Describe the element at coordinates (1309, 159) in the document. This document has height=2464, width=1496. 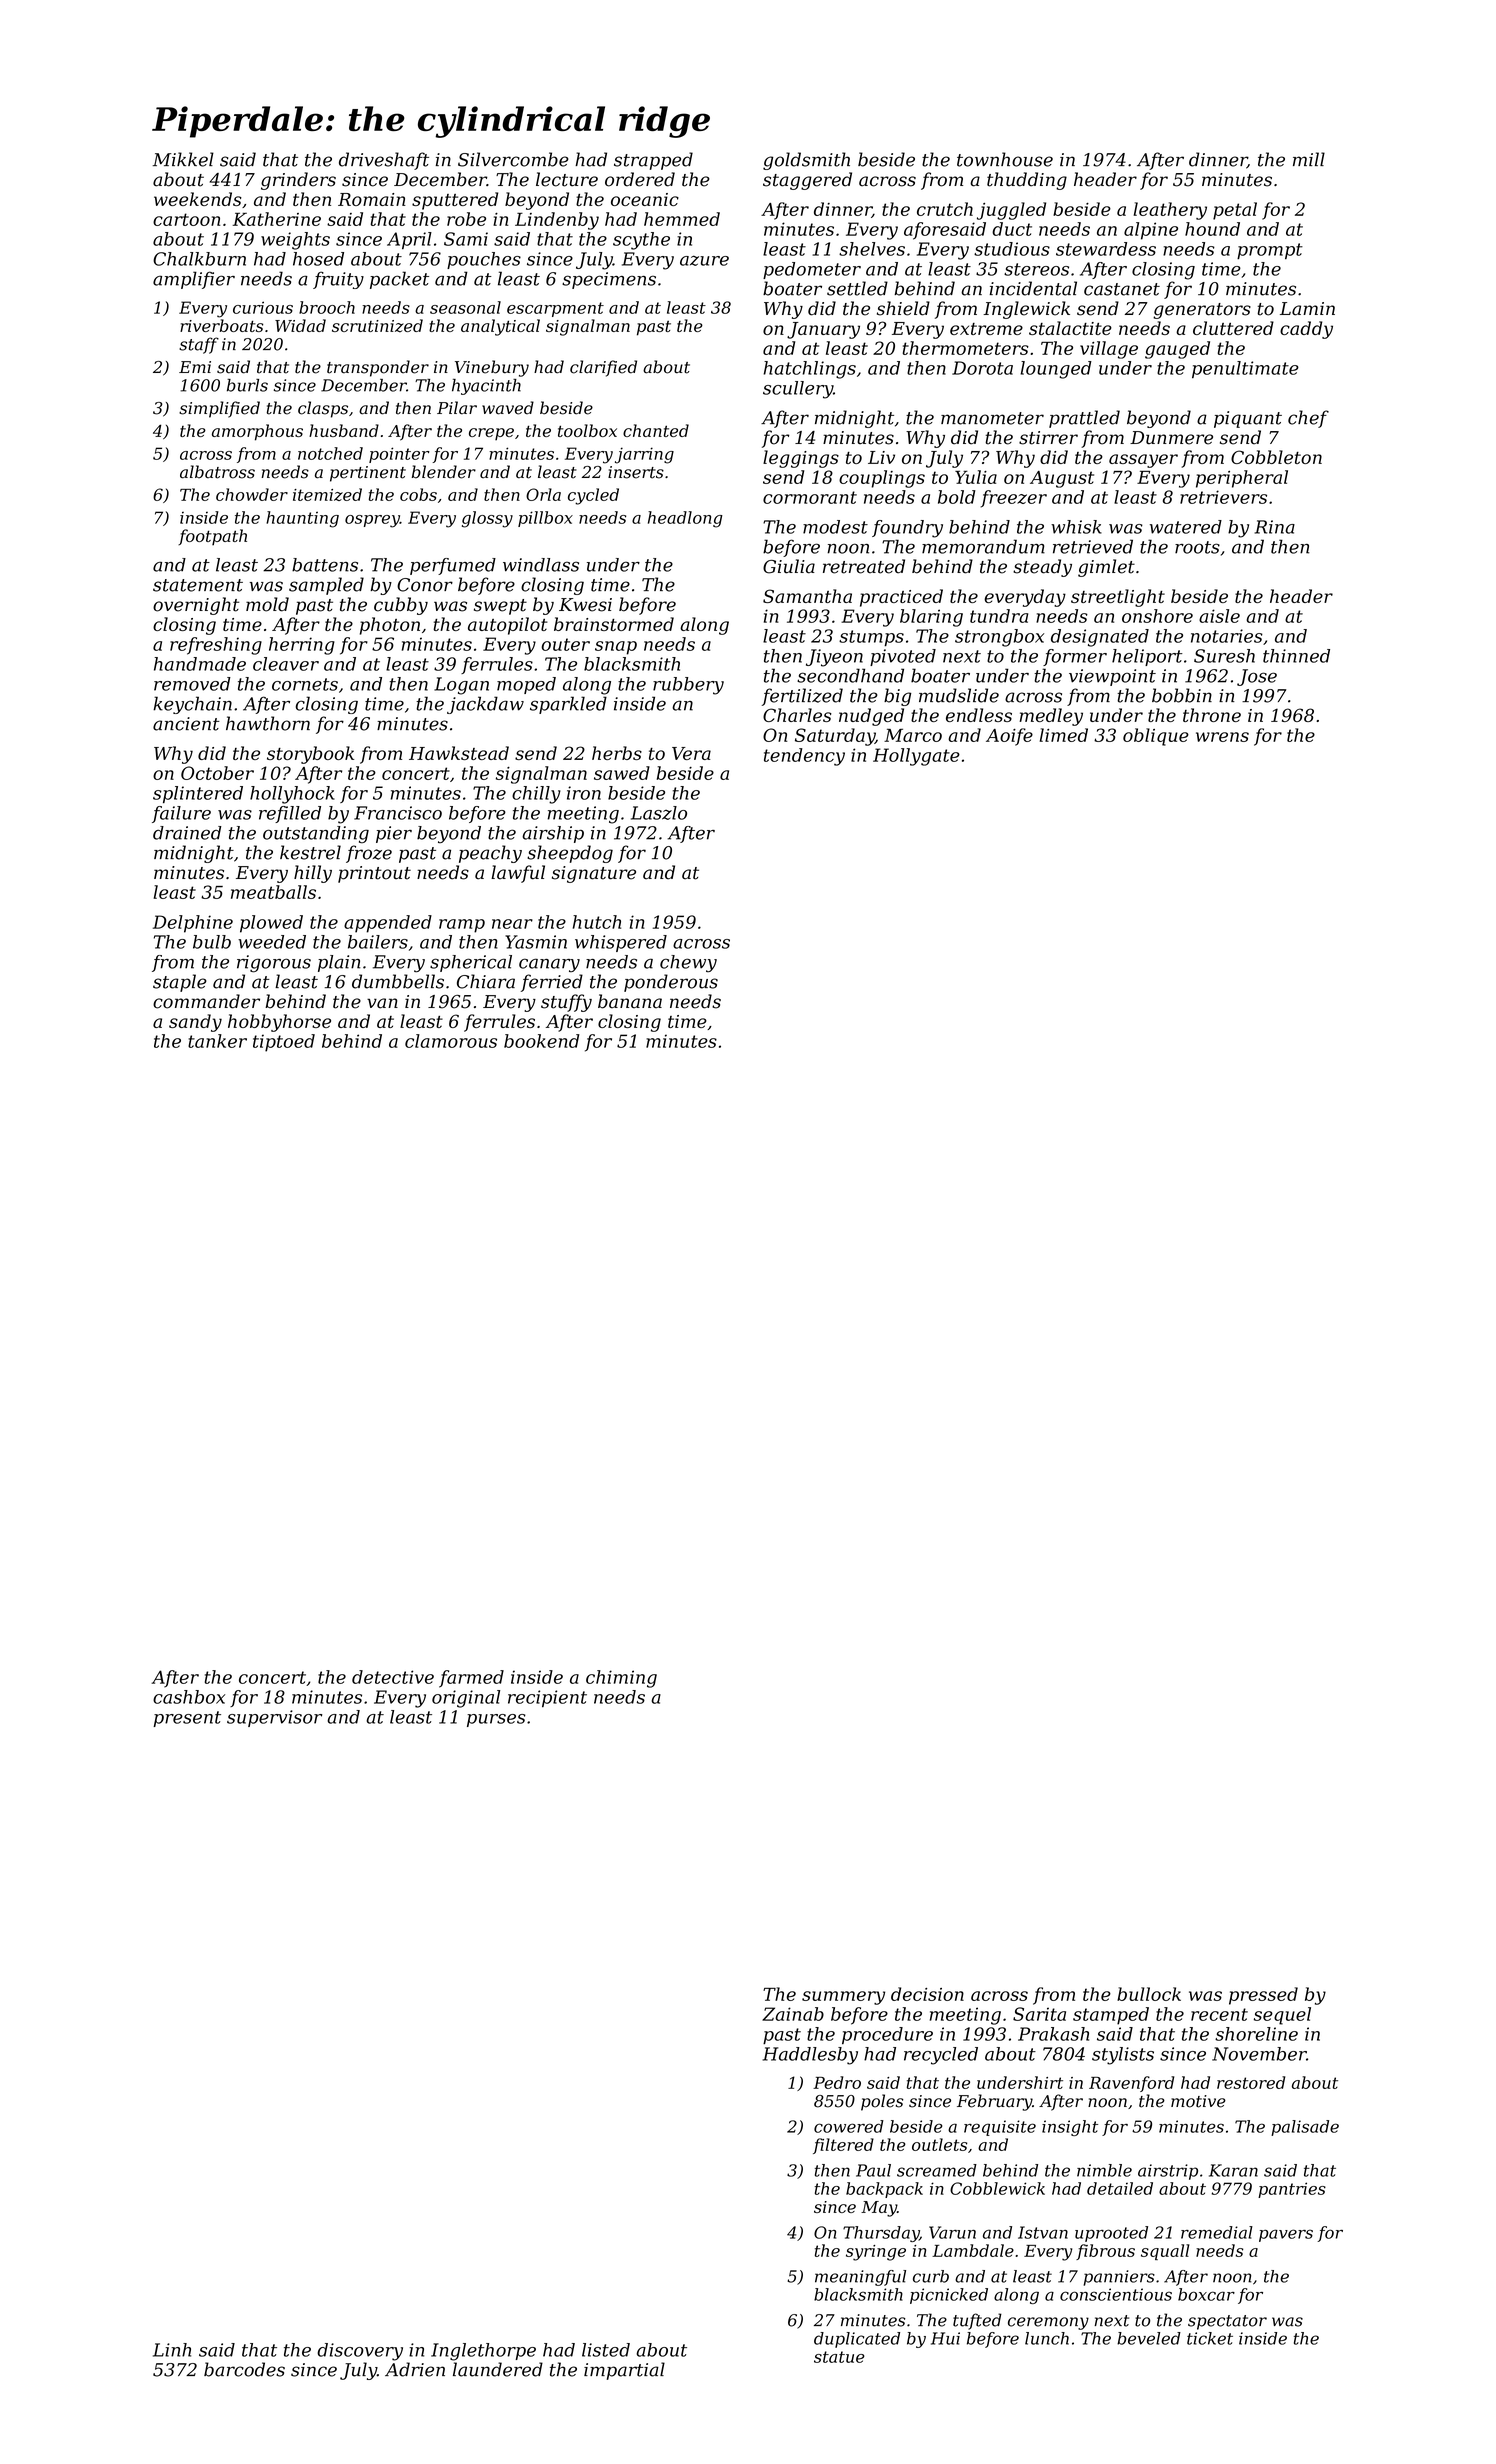
I see `mill` at that location.
